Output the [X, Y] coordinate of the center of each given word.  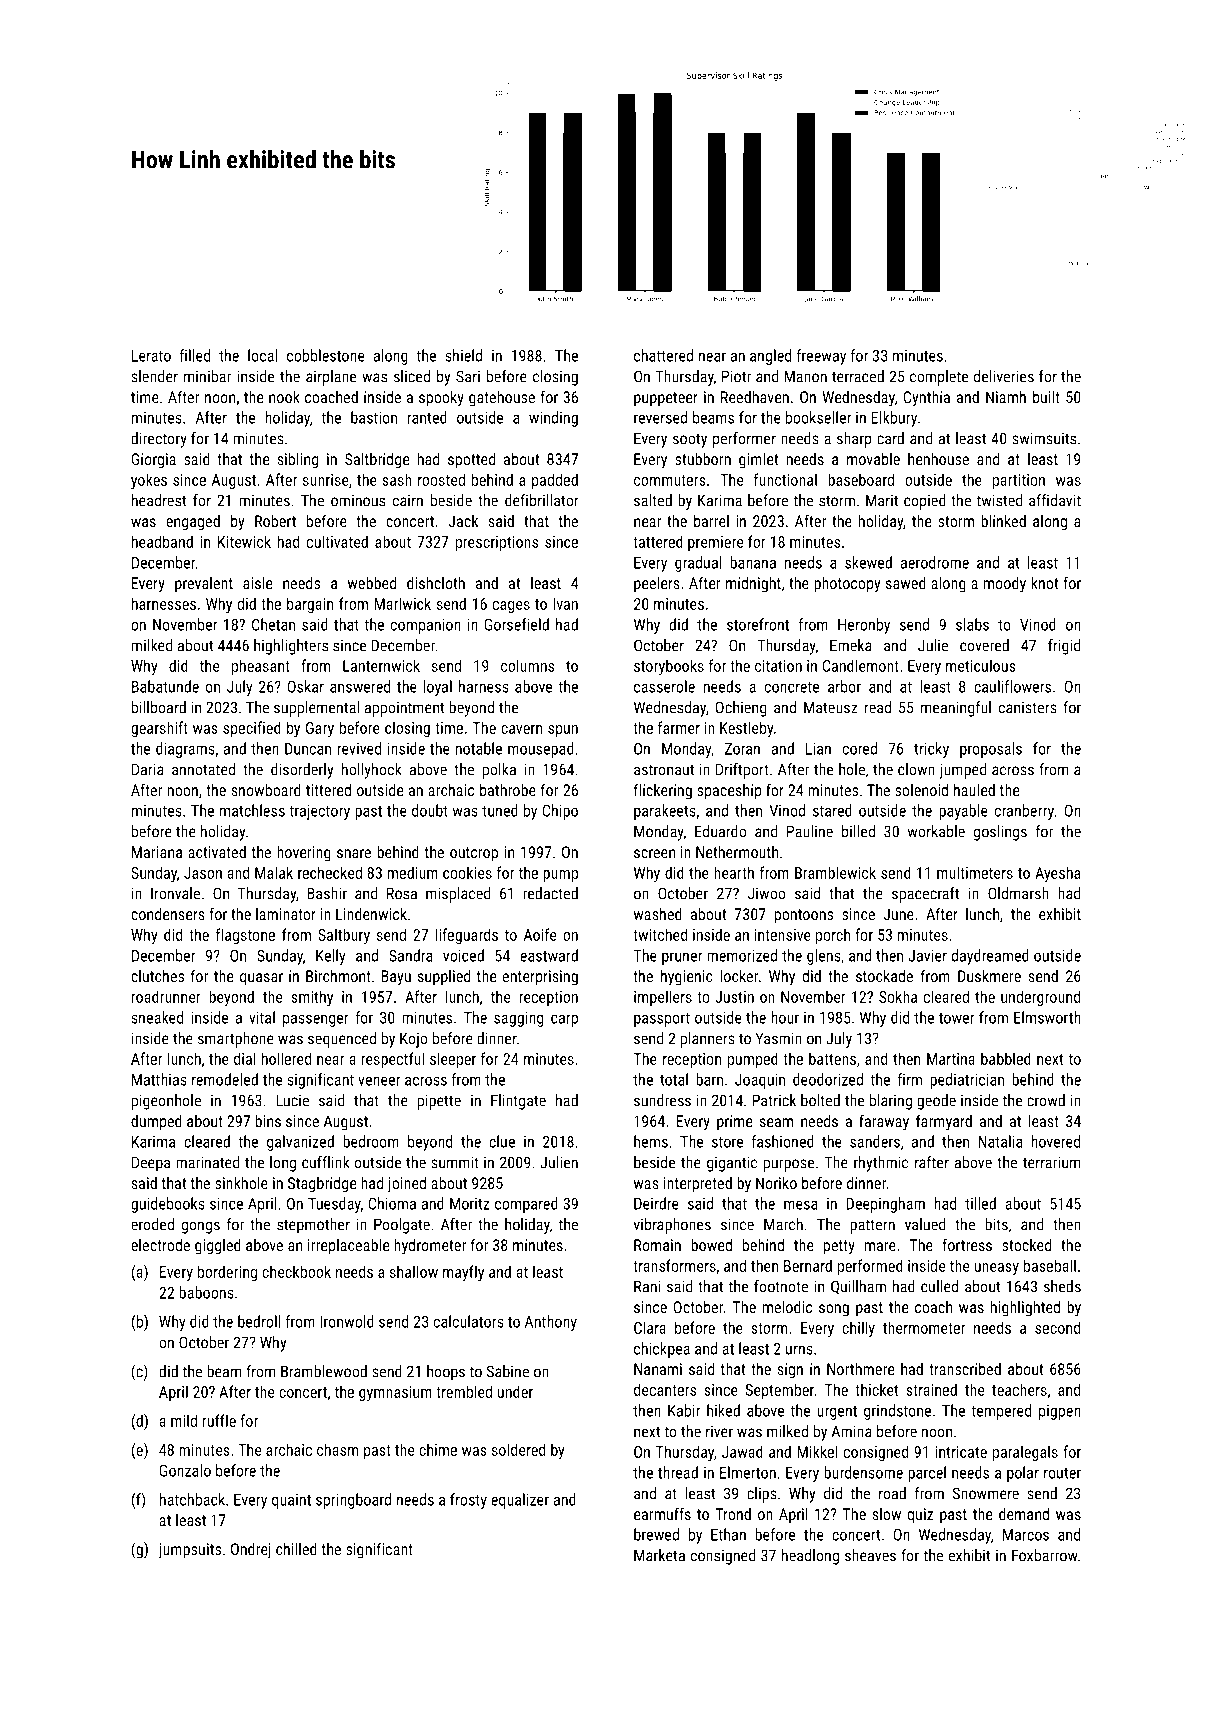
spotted [471, 461]
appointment [404, 709]
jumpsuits [189, 1551]
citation [778, 666]
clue [502, 1141]
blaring [891, 1102]
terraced [858, 376]
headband [162, 541]
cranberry [1024, 812]
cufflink [325, 1162]
